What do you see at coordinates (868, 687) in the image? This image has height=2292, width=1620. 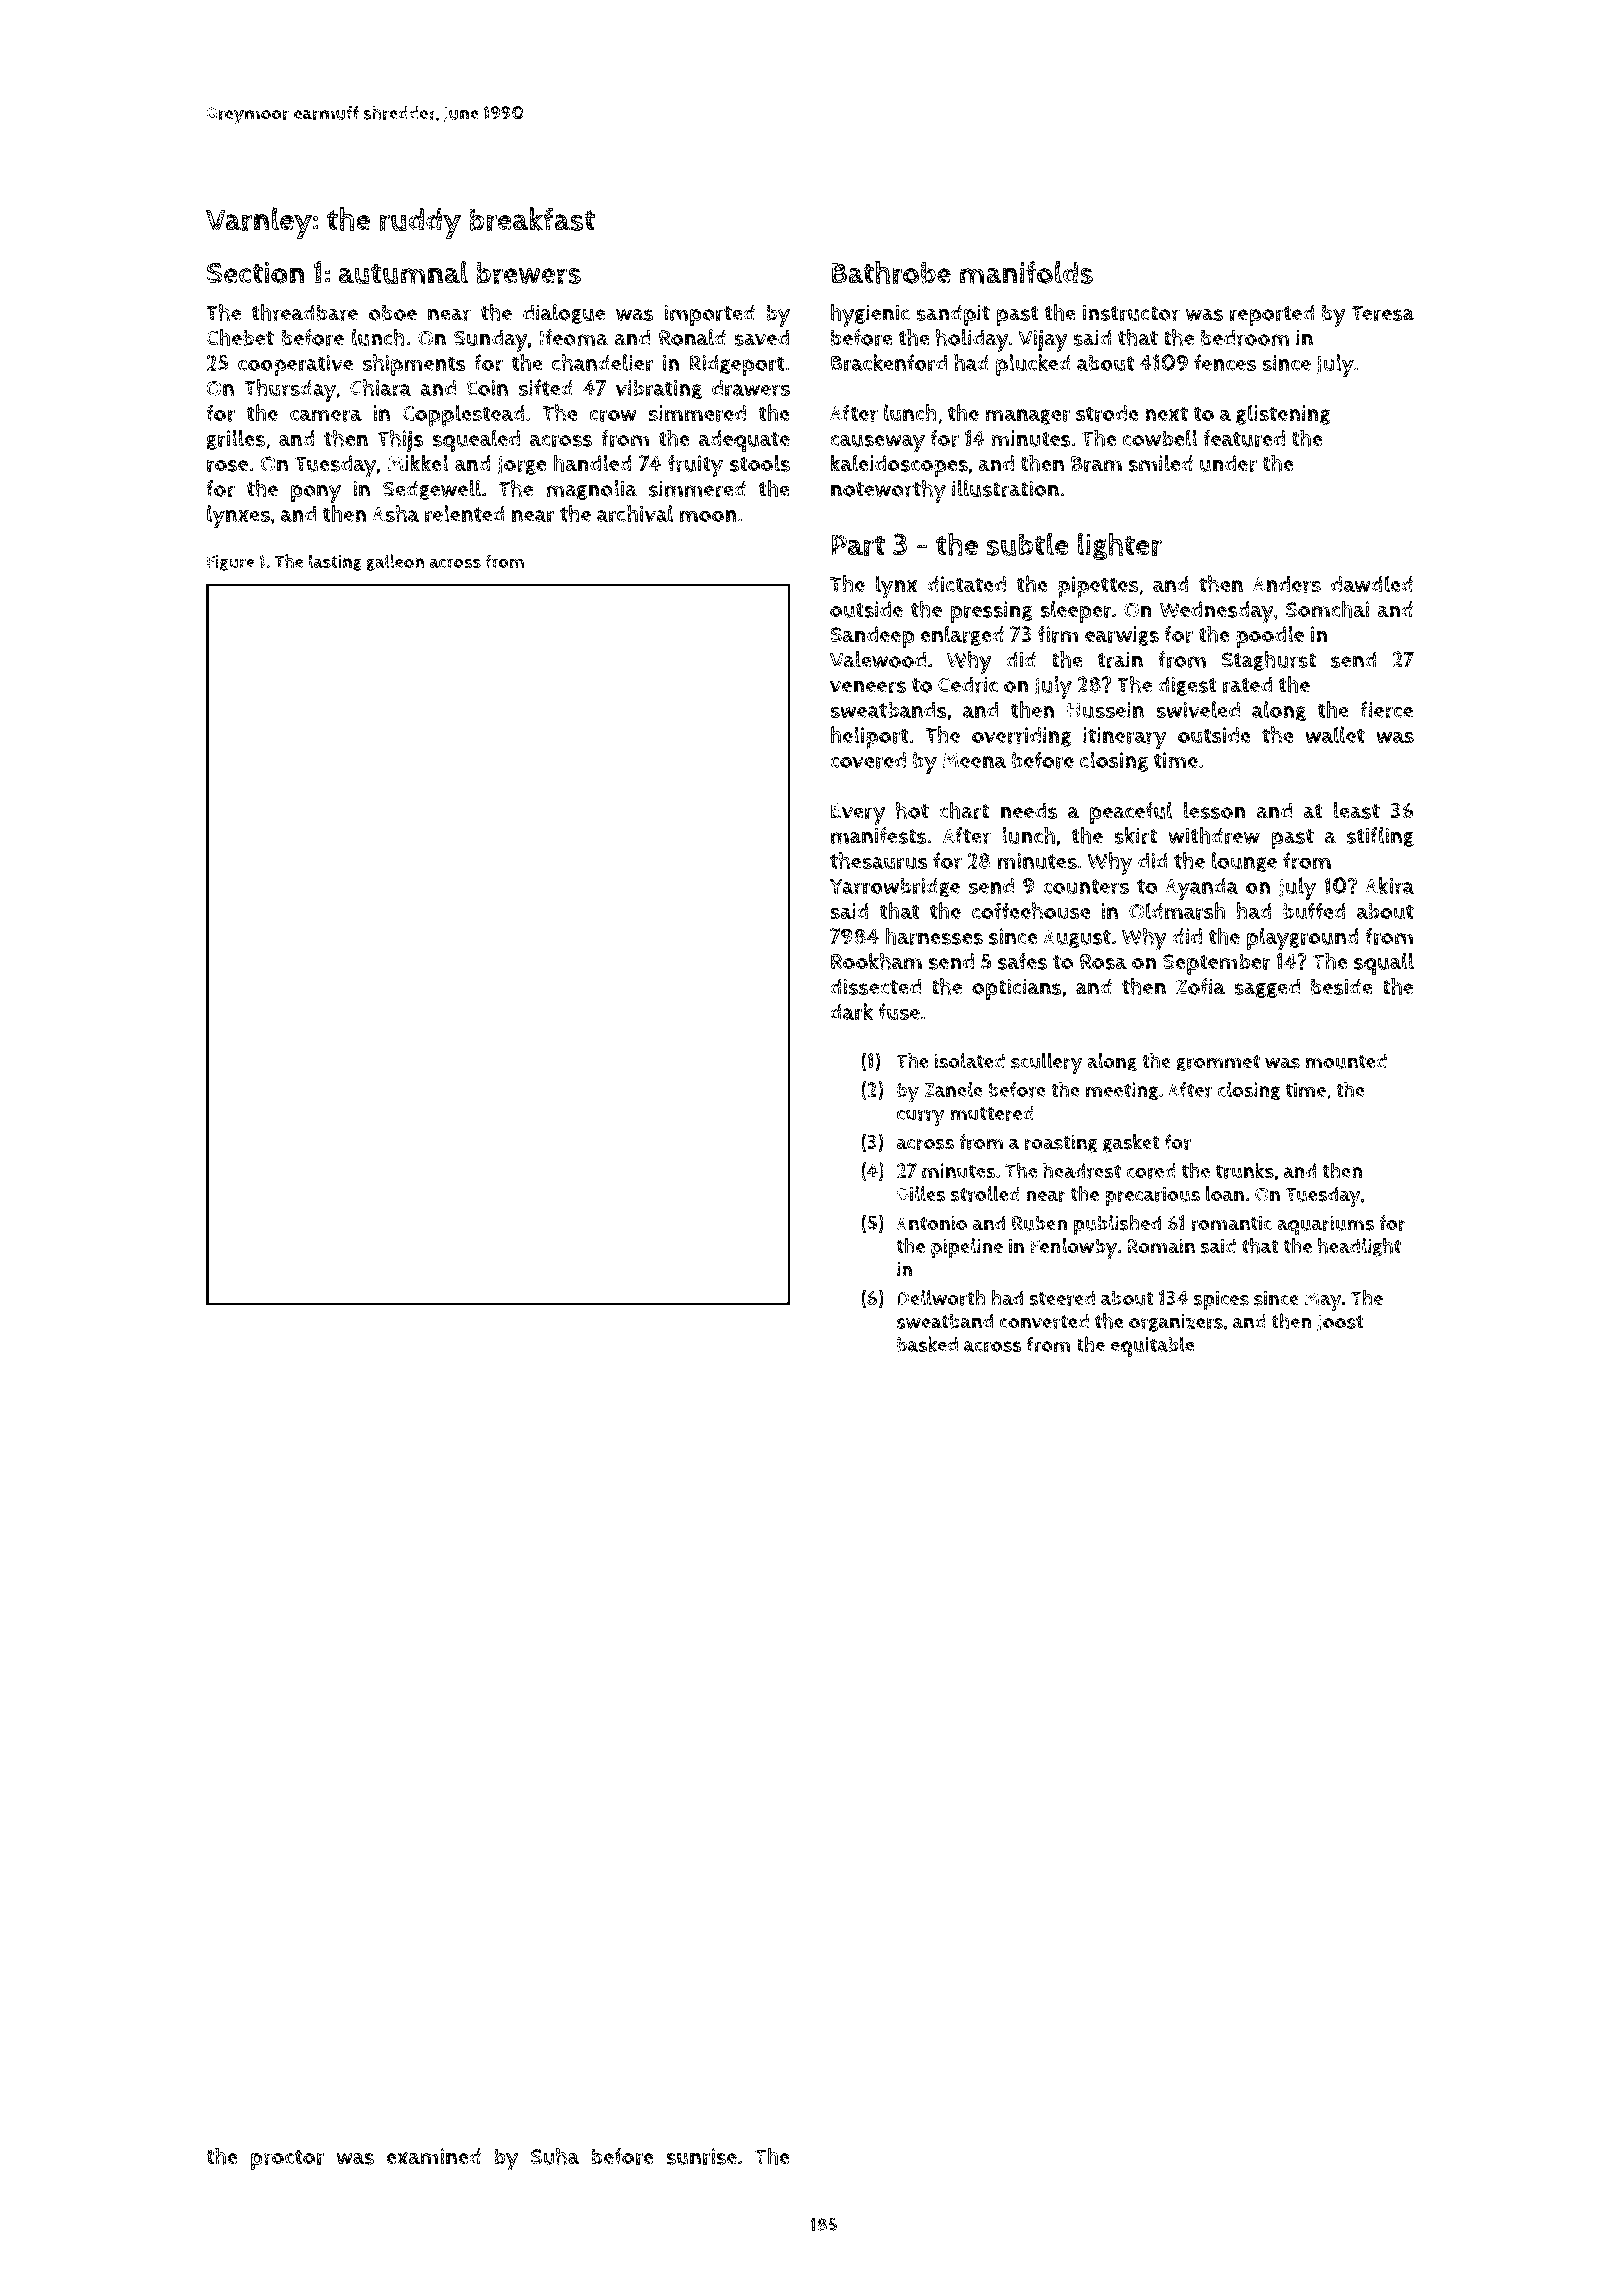 I see `veneers` at bounding box center [868, 687].
